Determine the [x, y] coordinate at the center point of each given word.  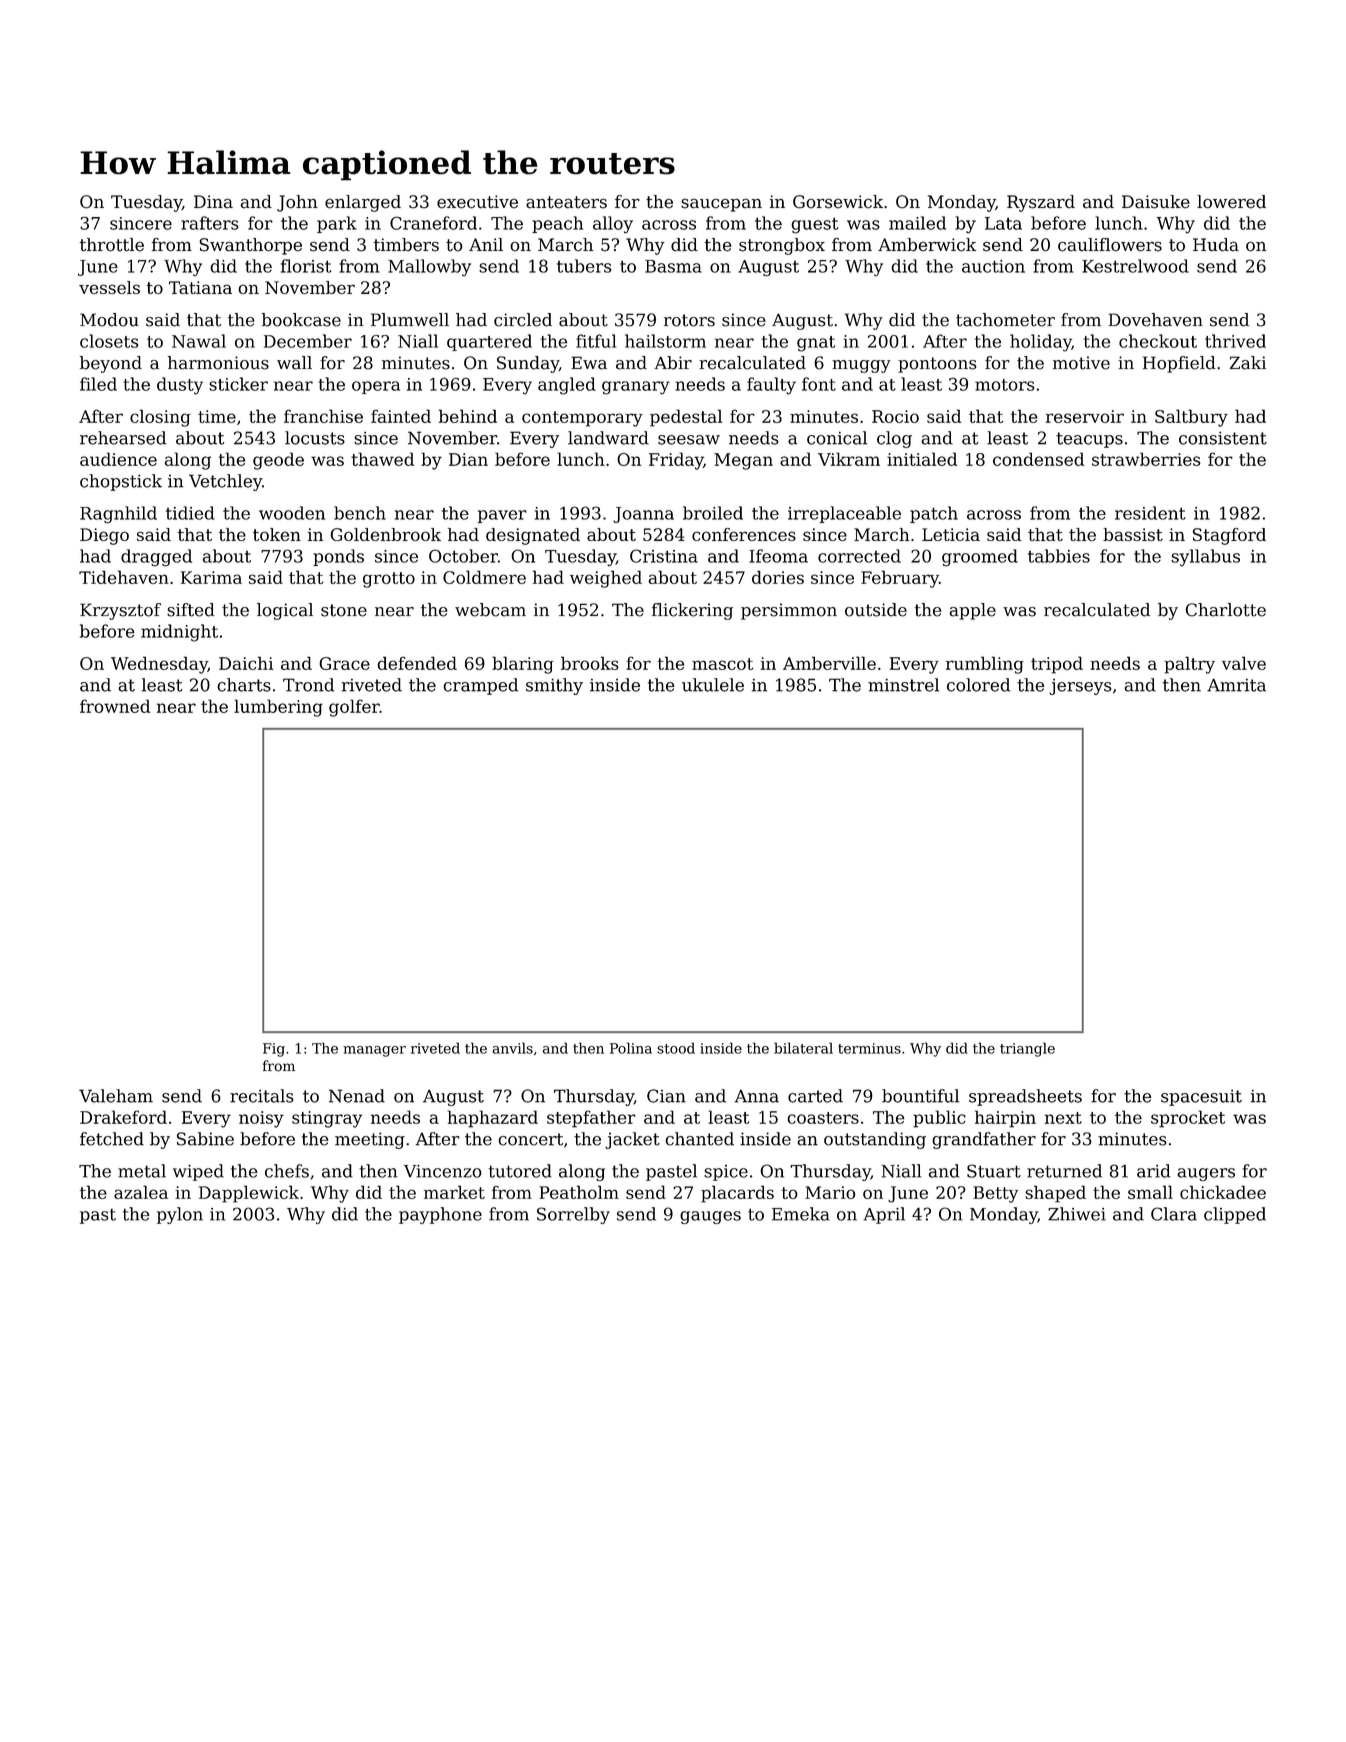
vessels [109, 287]
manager [374, 1051]
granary [636, 388]
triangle [1027, 1049]
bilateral [803, 1048]
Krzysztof [120, 611]
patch [934, 514]
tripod [1057, 665]
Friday [676, 461]
